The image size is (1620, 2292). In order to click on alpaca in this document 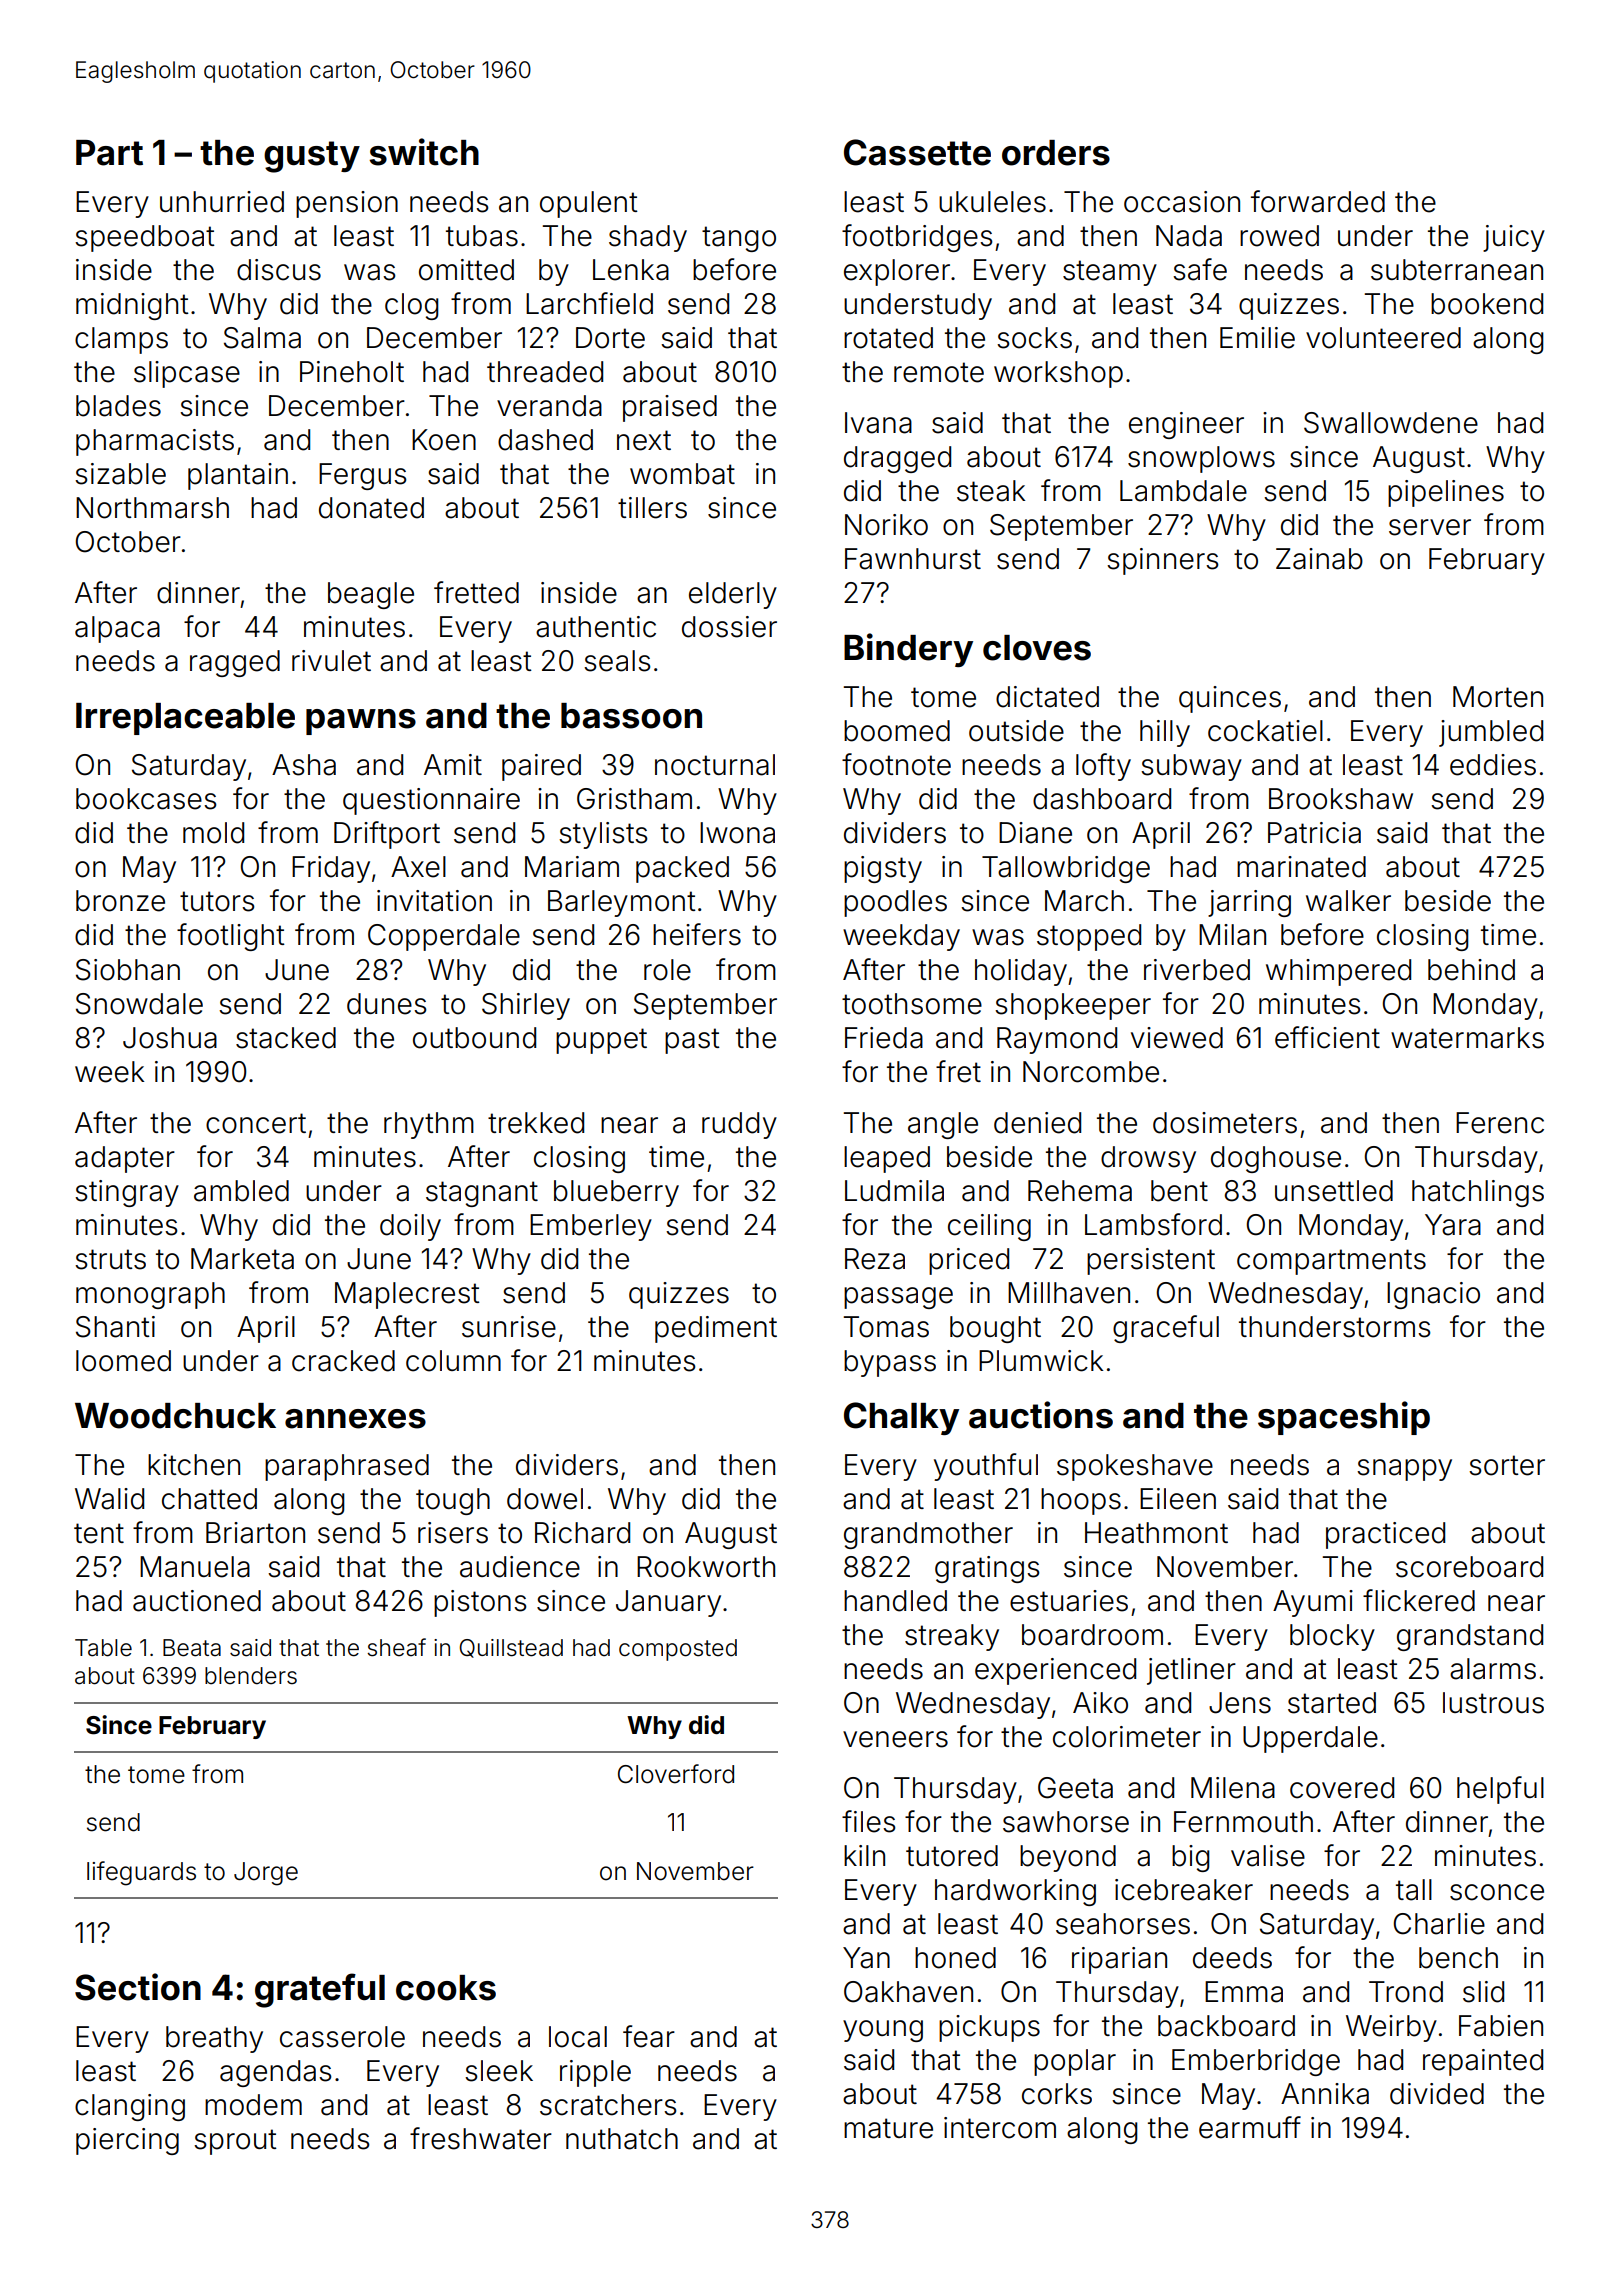, I will do `click(117, 629)`.
